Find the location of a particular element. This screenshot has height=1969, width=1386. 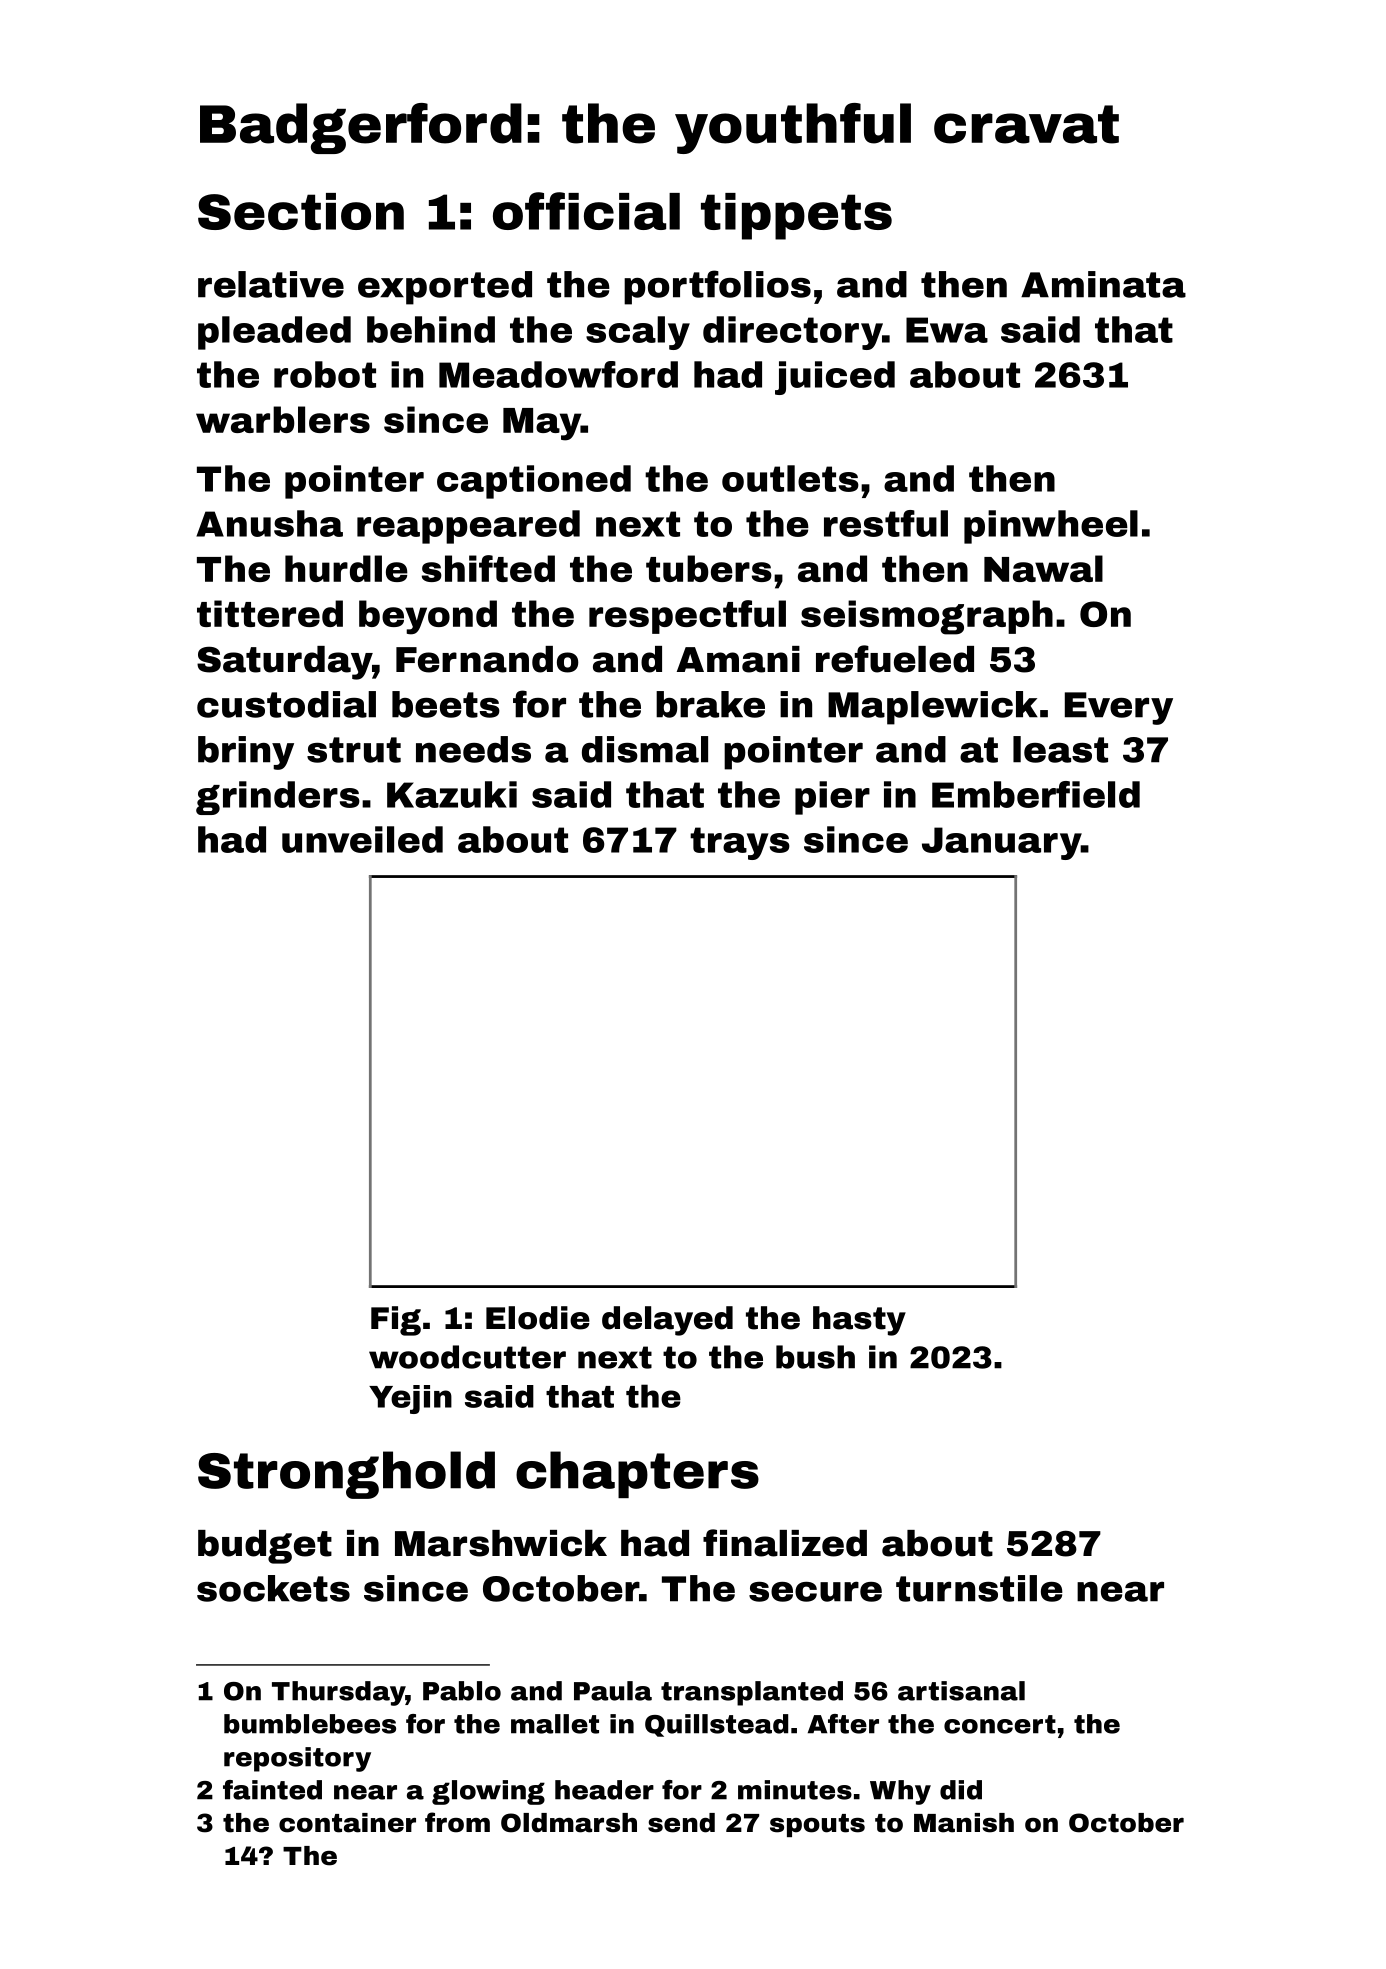

Aminata is located at coordinates (1103, 284).
